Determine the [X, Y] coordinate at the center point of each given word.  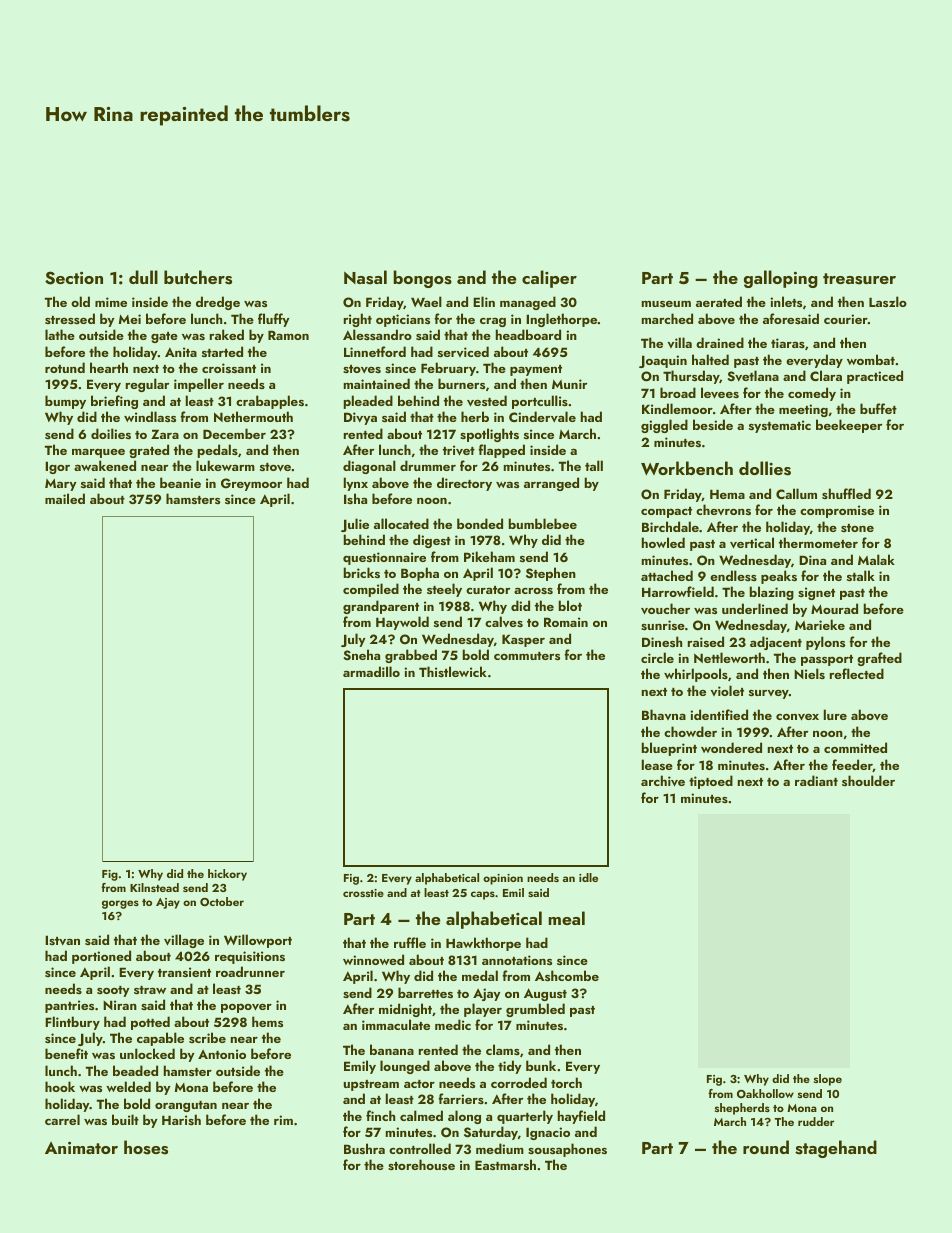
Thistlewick [453, 671]
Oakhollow [765, 1093]
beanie [180, 482]
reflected [857, 673]
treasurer [859, 279]
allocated [401, 523]
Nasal [365, 277]
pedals [218, 451]
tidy [510, 1067]
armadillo [371, 671]
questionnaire [384, 558]
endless [733, 575]
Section [74, 278]
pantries [69, 1006]
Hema [727, 494]
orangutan [186, 1106]
